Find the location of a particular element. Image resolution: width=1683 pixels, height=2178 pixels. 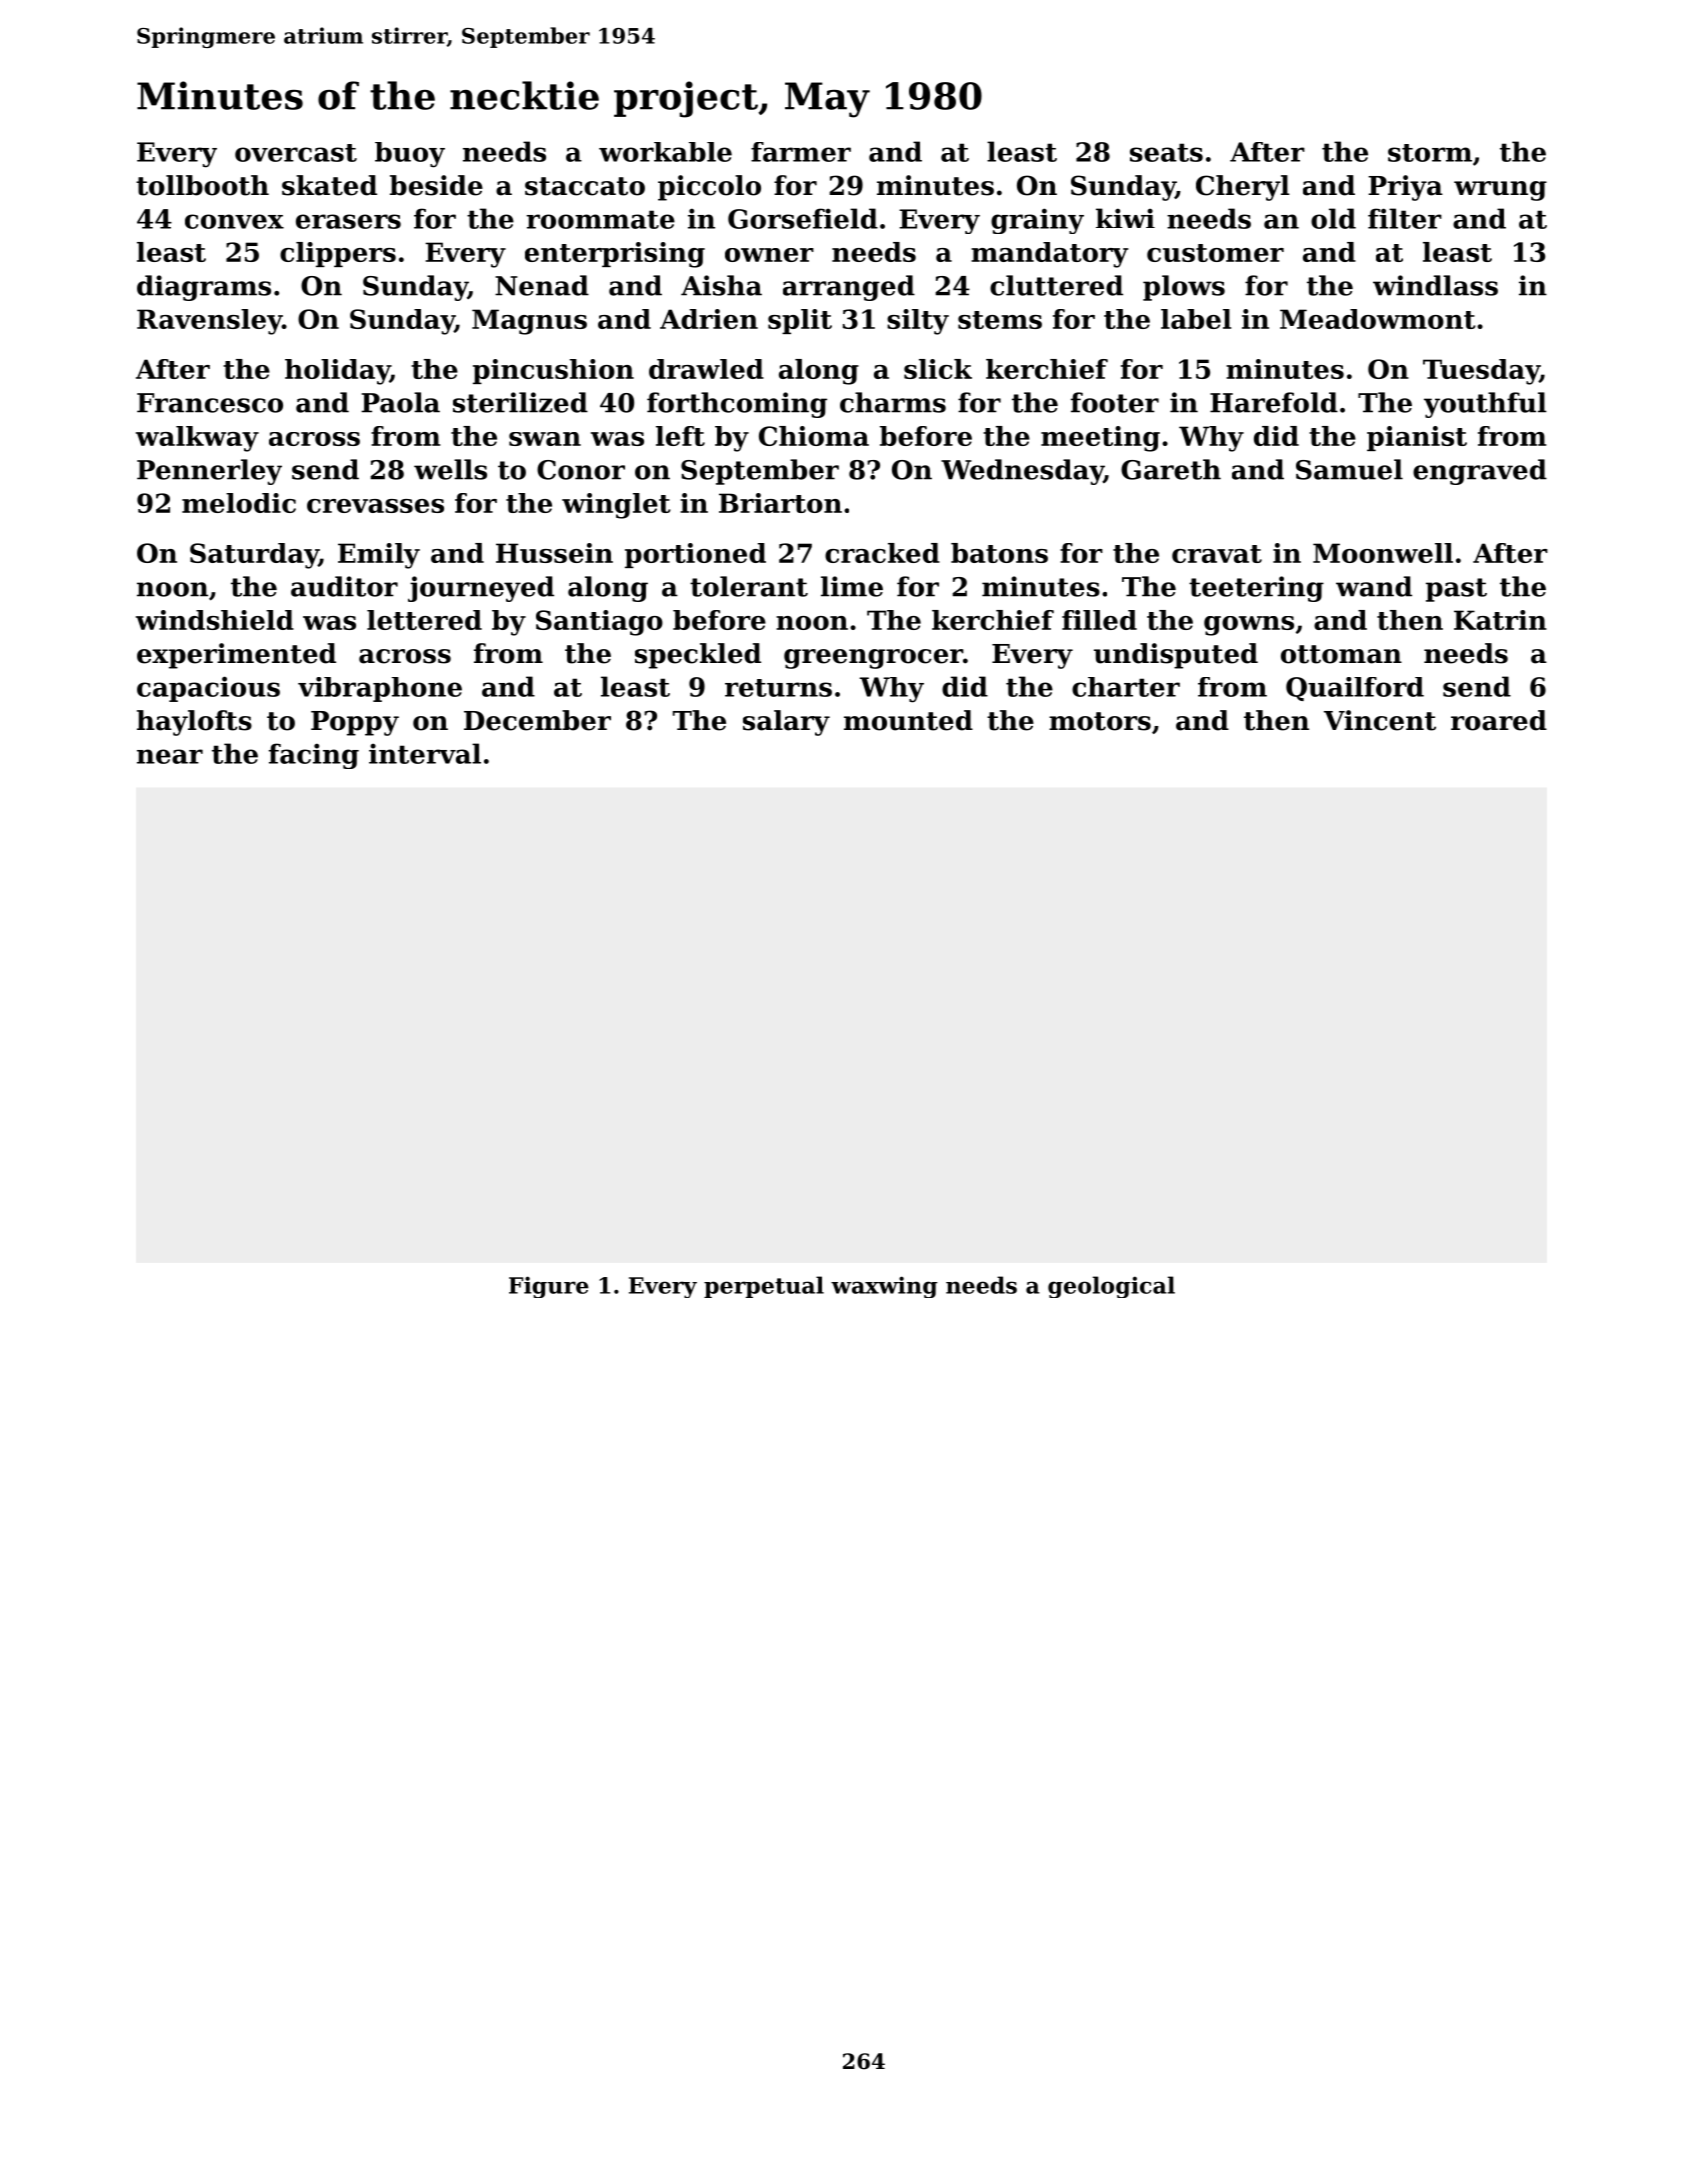

interval is located at coordinates (425, 753).
